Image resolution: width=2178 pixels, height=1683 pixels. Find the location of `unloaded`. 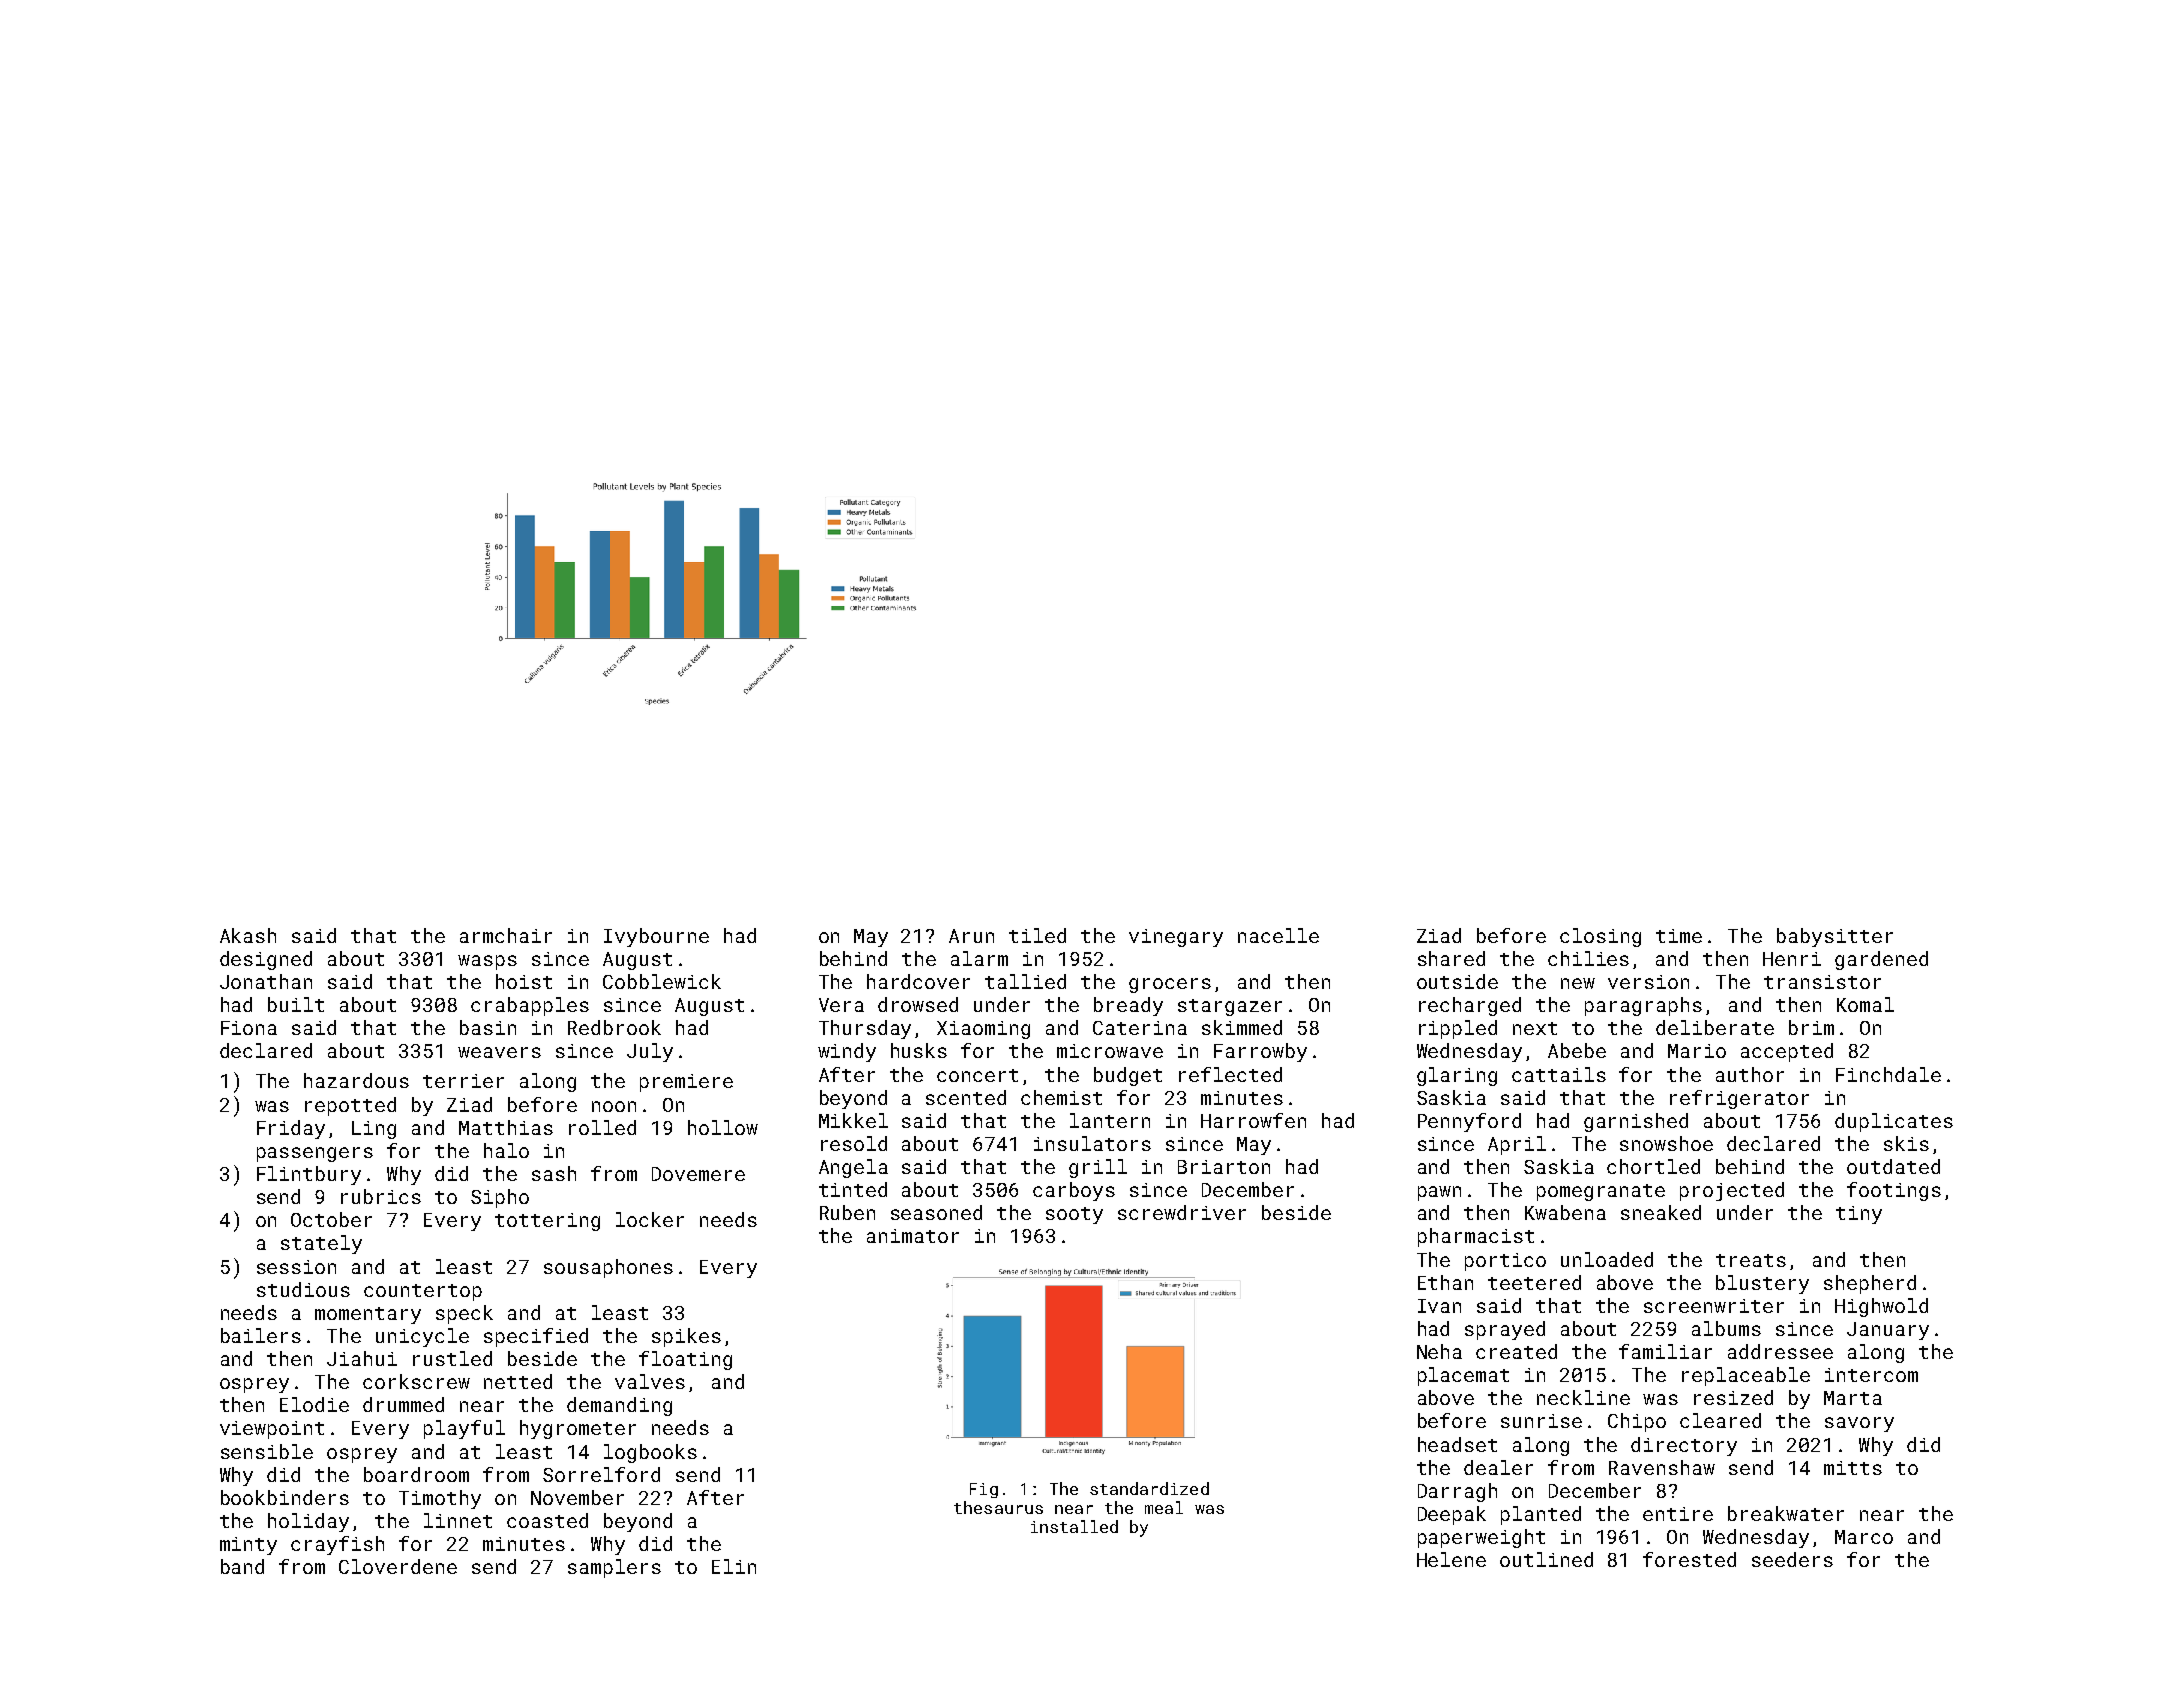

unloaded is located at coordinates (1607, 1259).
